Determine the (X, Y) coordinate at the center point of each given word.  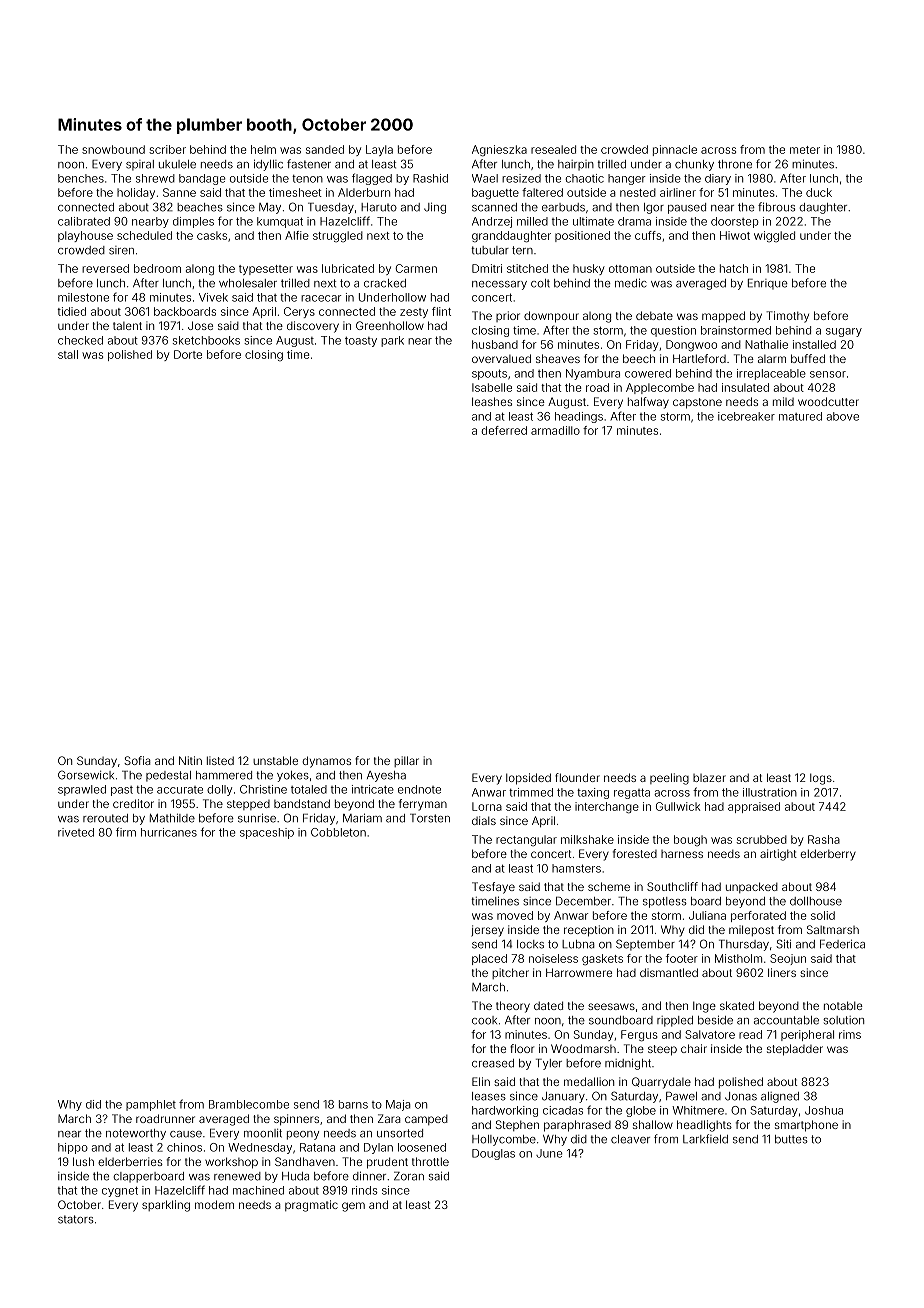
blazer (709, 778)
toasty (361, 342)
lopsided (528, 779)
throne (735, 164)
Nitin (190, 760)
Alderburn (364, 192)
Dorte (188, 354)
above (842, 416)
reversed (105, 268)
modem (214, 1204)
